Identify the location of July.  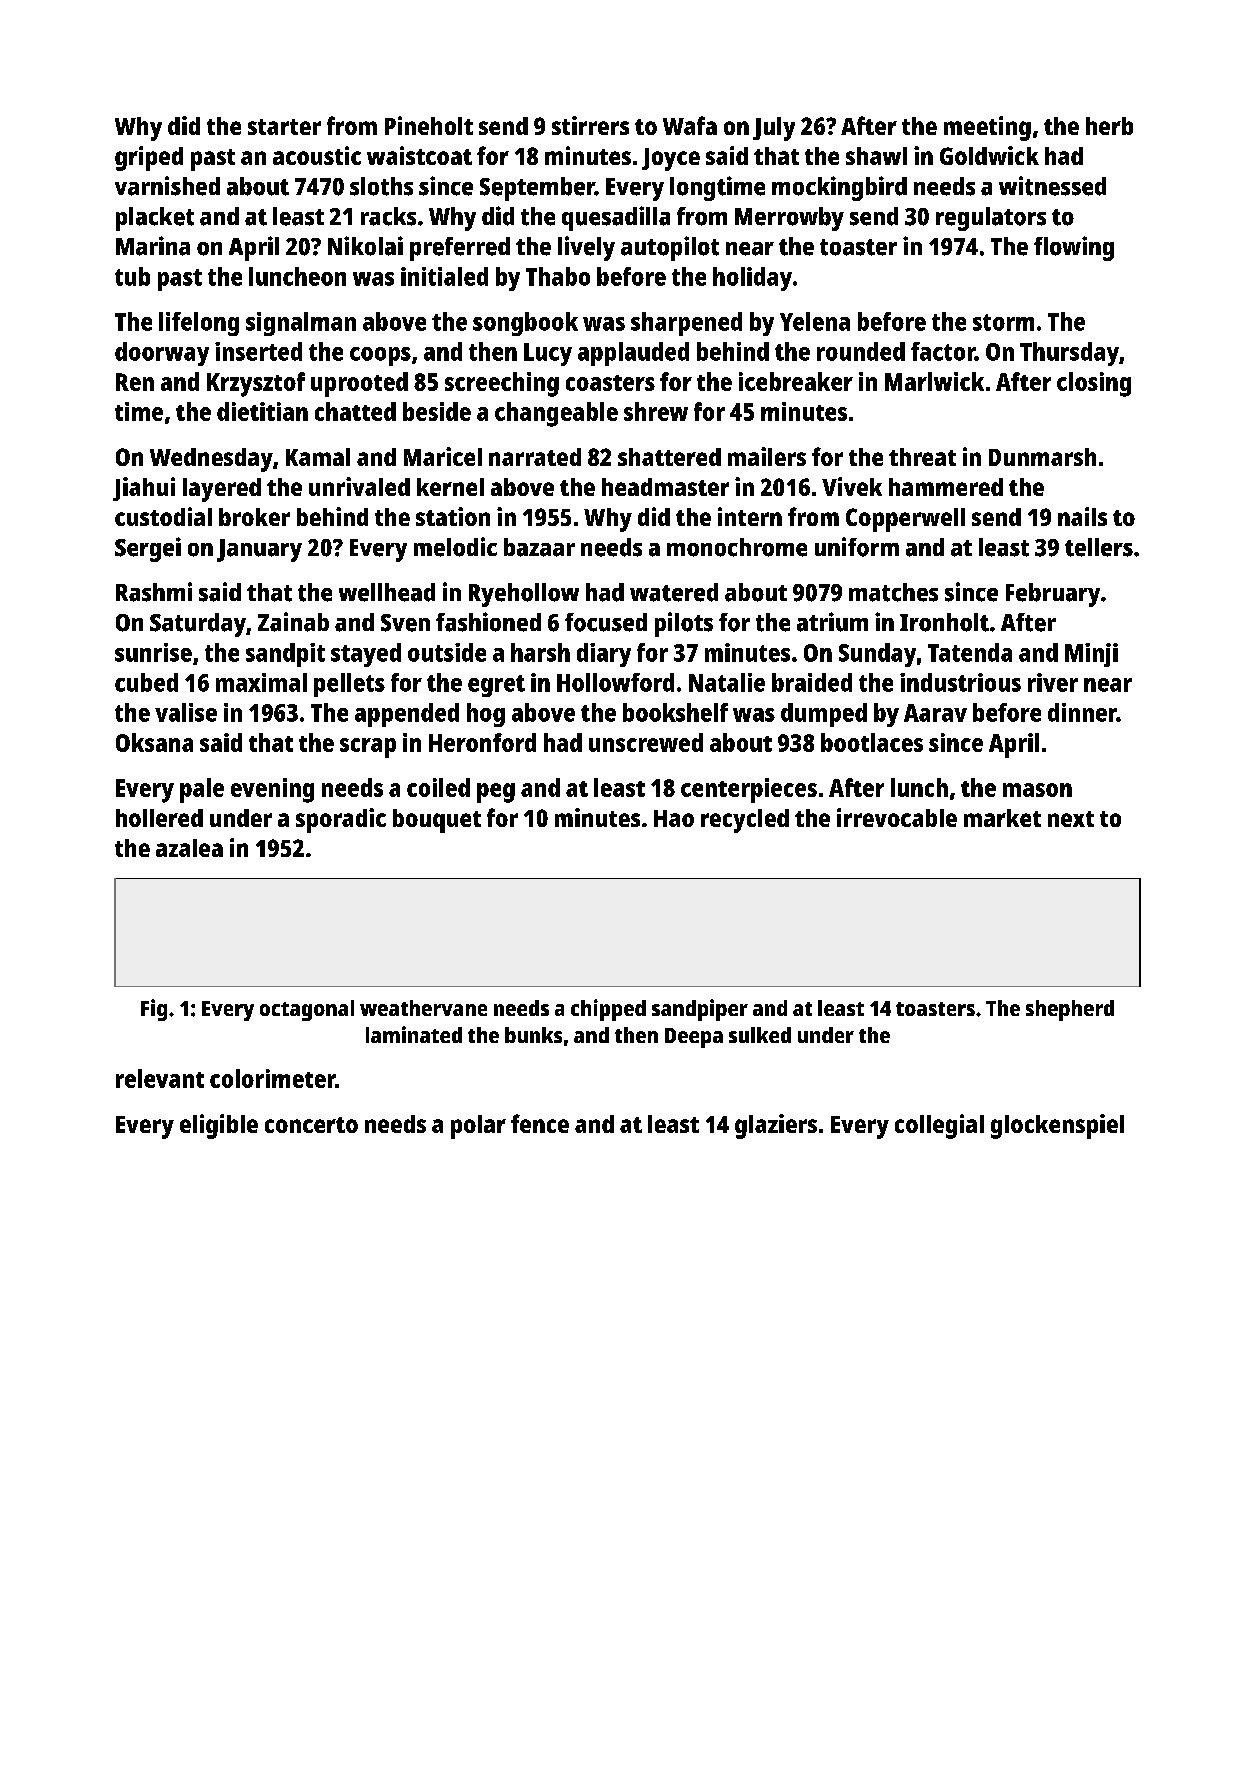
(774, 129).
